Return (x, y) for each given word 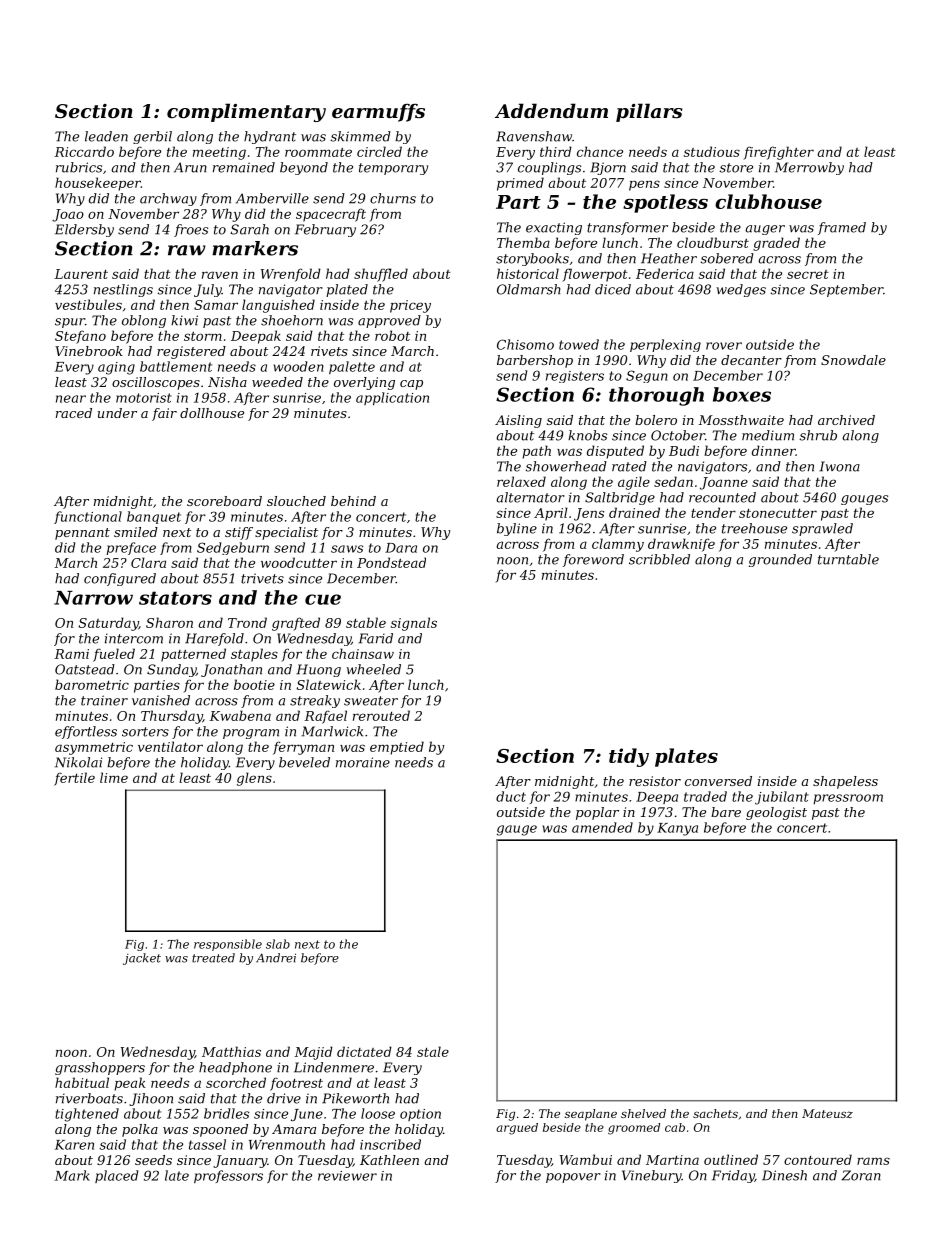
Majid (313, 1053)
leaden (106, 136)
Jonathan (231, 670)
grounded (780, 560)
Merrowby (809, 168)
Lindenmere (334, 1067)
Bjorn (608, 168)
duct (511, 796)
